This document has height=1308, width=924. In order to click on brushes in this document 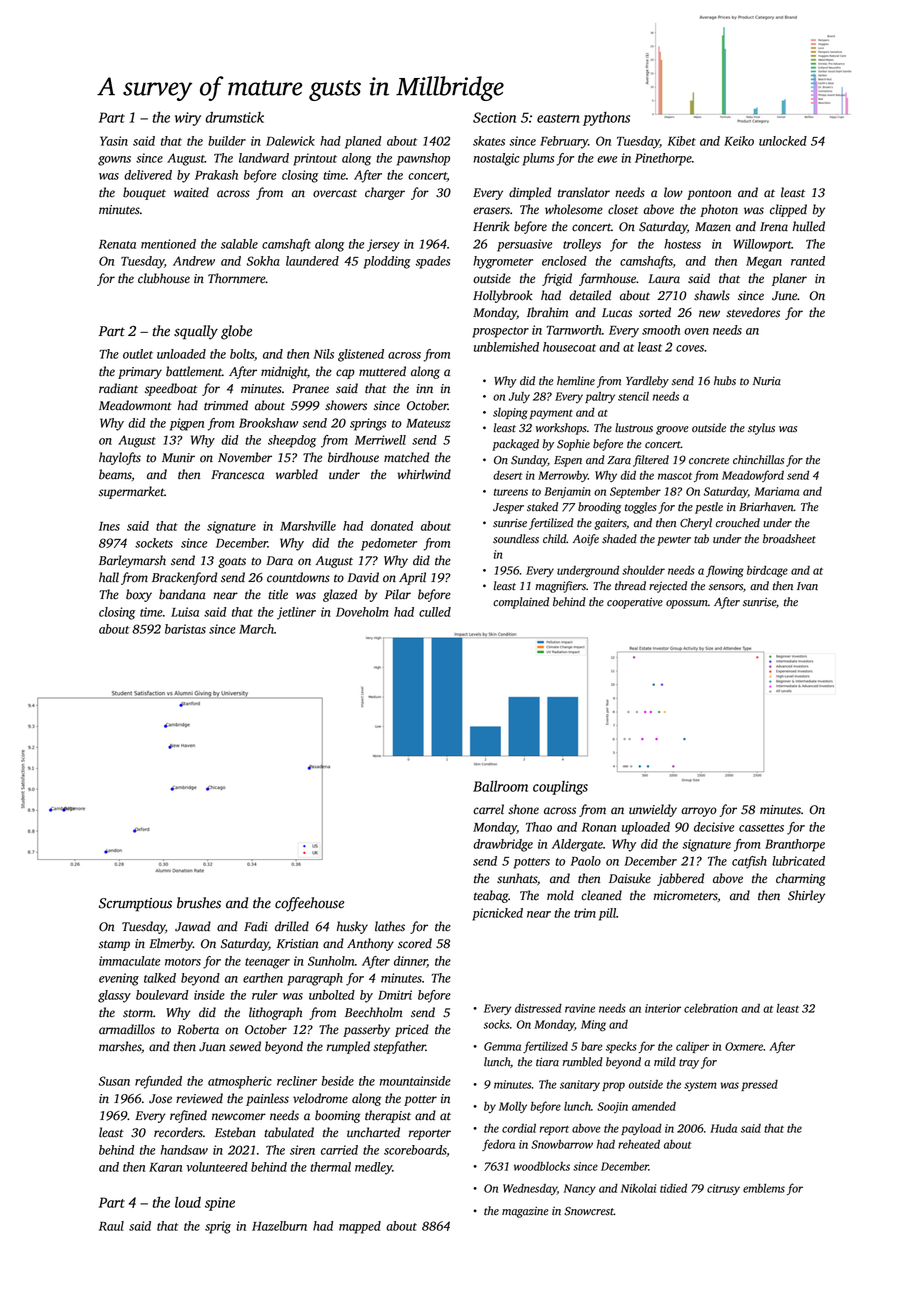, I will do `click(199, 903)`.
